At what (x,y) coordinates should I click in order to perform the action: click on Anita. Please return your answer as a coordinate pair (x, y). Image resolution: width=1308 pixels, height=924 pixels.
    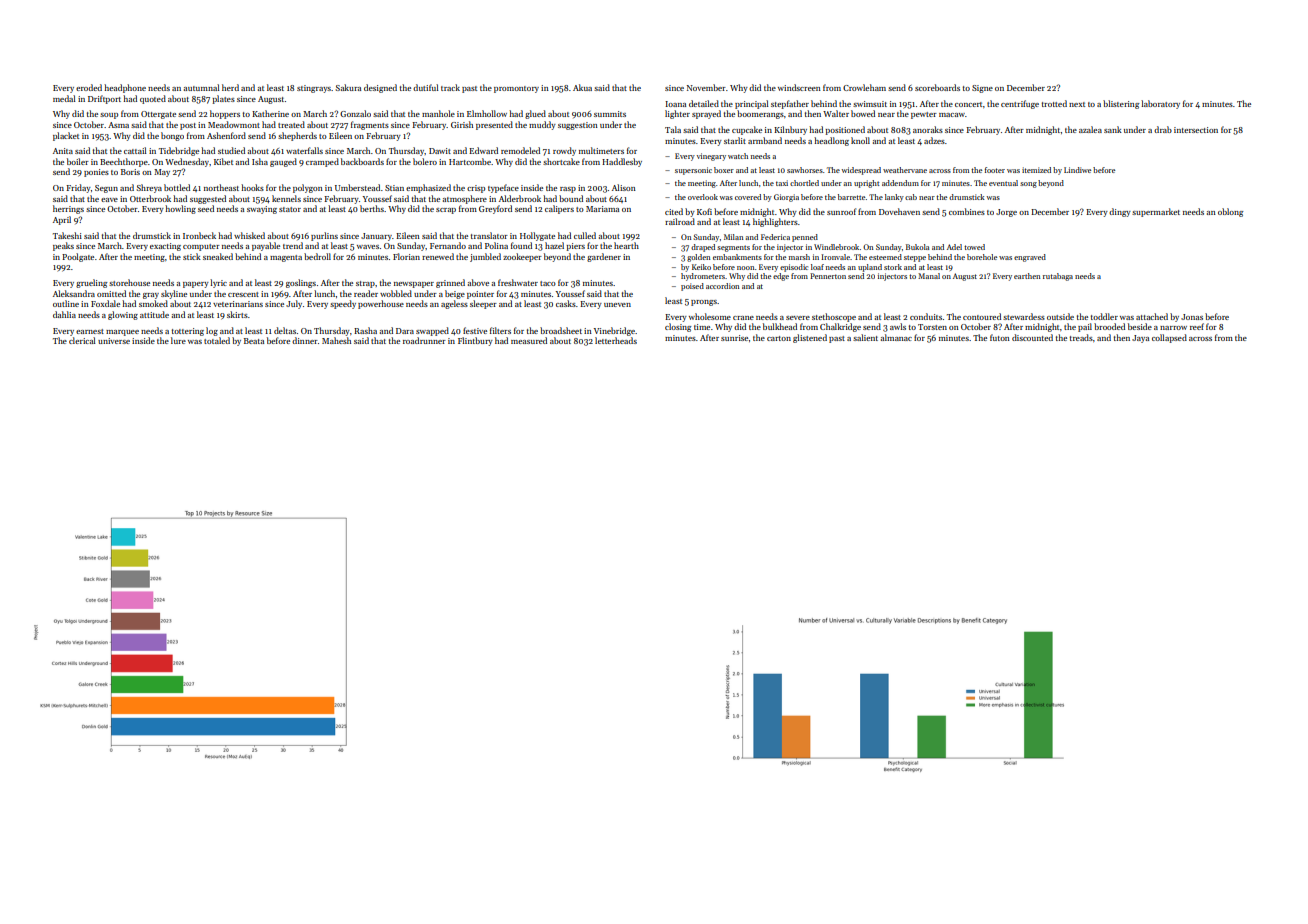
    Looking at the image, I should click on (63, 151).
